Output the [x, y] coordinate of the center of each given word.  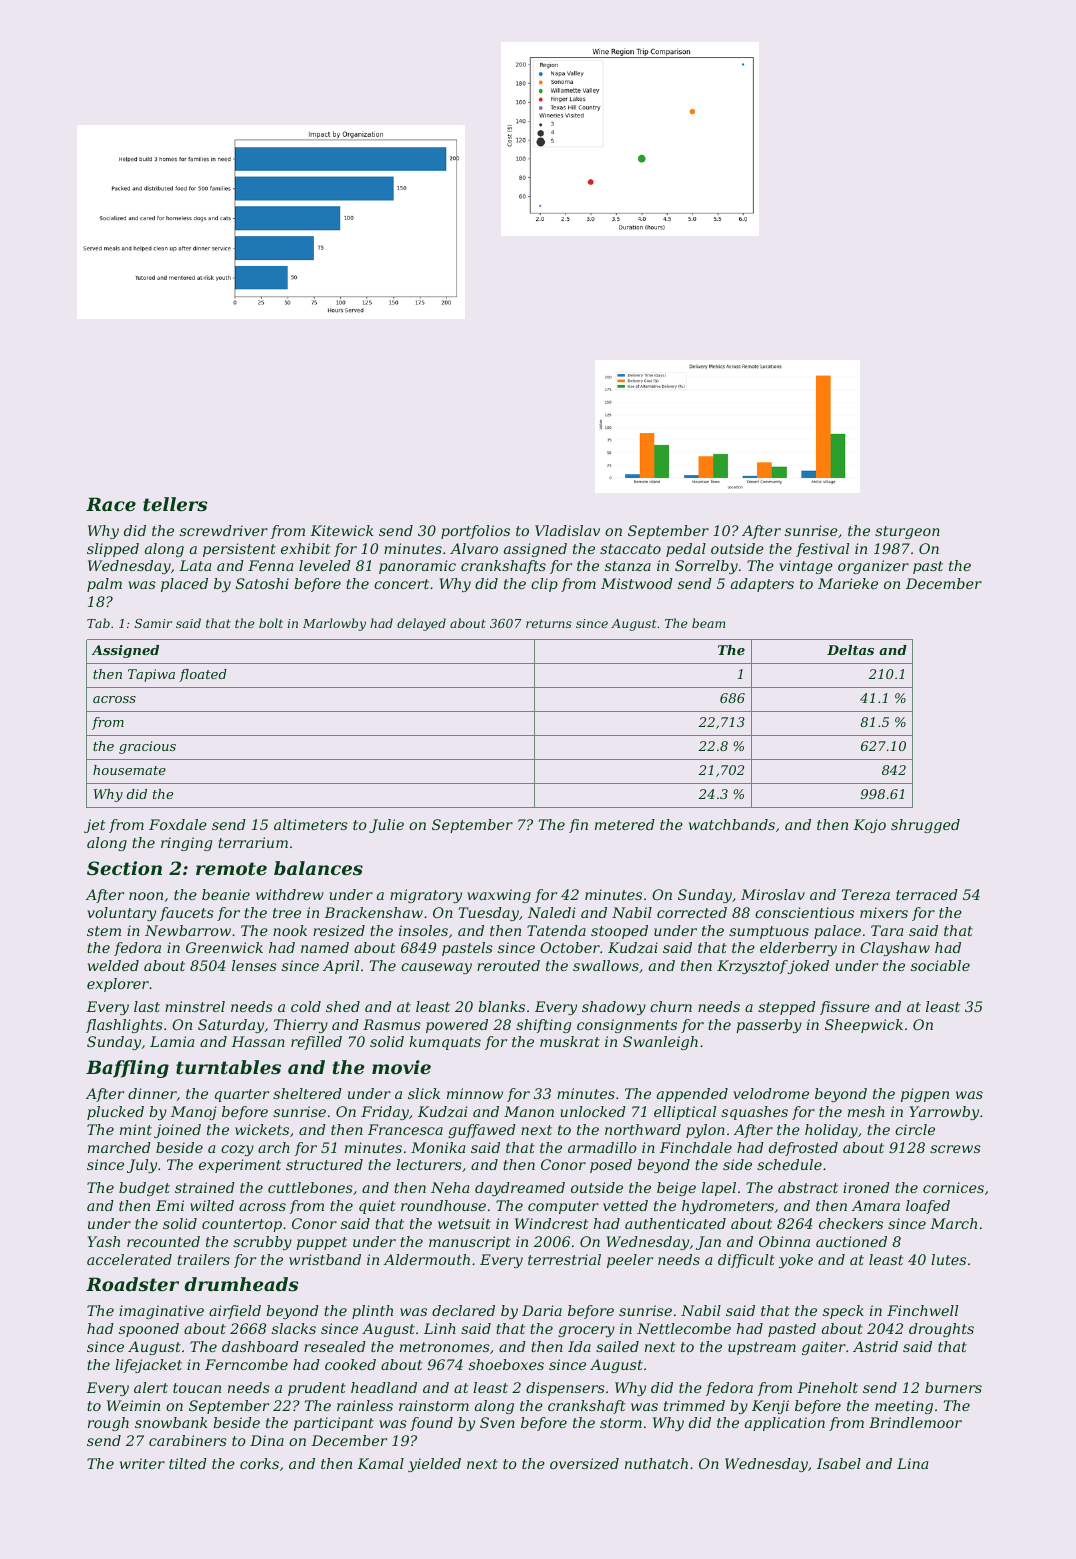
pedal [686, 550]
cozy [237, 1150]
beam [708, 623]
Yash [104, 1241]
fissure [845, 1008]
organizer [873, 567]
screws [955, 1149]
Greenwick [224, 947]
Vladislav [567, 530]
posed [611, 1166]
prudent [317, 1389]
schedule [789, 1164]
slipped [113, 550]
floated [203, 675]
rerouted [508, 965]
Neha [450, 1187]
